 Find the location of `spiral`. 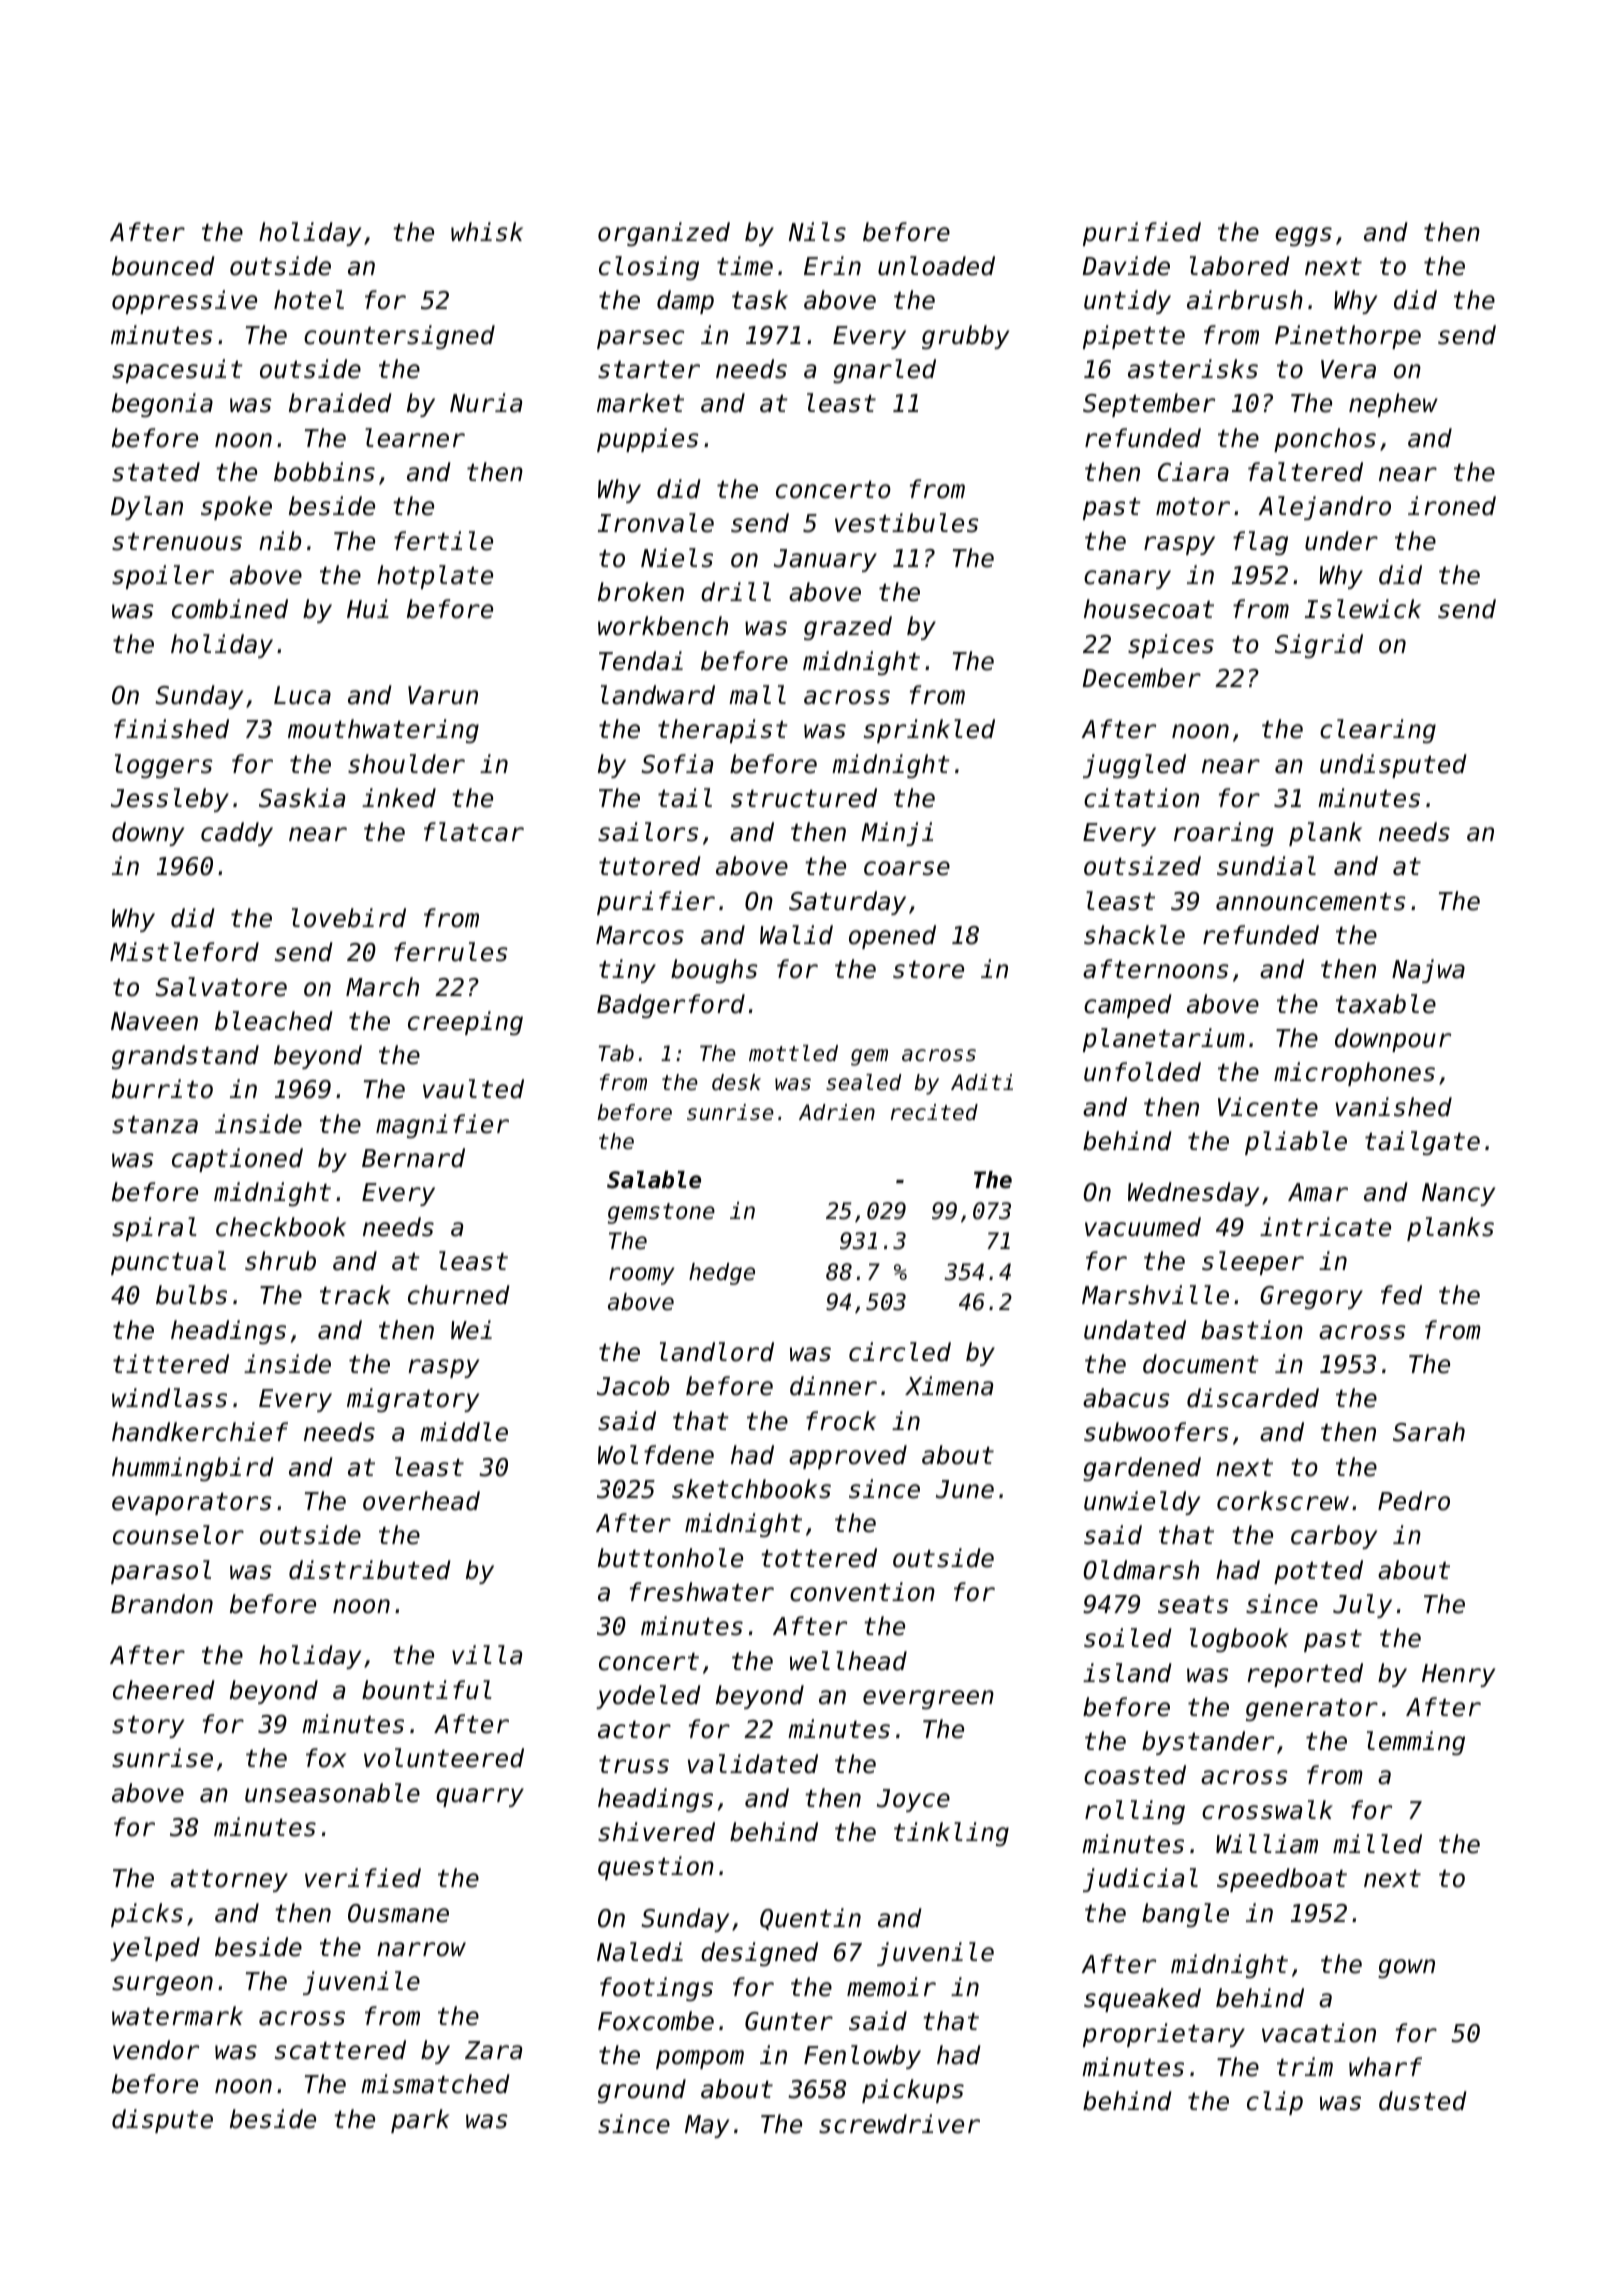

spiral is located at coordinates (154, 1229).
